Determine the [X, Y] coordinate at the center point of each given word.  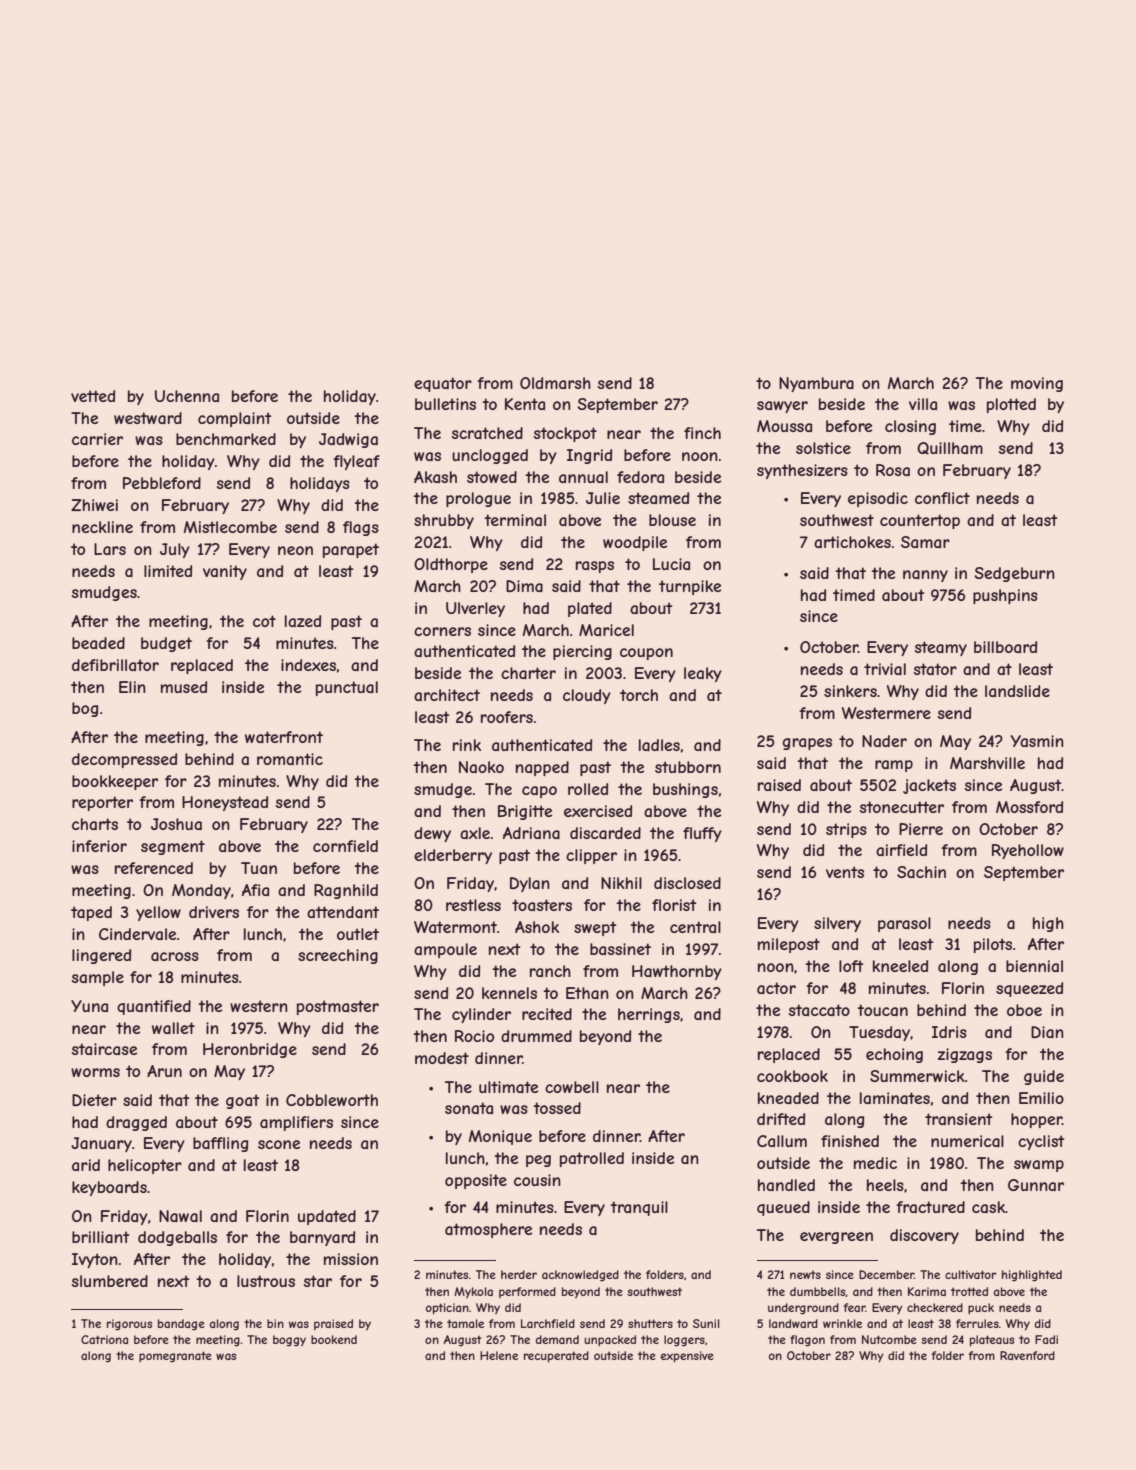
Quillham [950, 448]
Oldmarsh [555, 383]
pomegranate [175, 1357]
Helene [499, 1355]
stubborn [688, 767]
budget [166, 644]
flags [361, 528]
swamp [1039, 1166]
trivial [885, 669]
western [259, 1006]
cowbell [572, 1087]
